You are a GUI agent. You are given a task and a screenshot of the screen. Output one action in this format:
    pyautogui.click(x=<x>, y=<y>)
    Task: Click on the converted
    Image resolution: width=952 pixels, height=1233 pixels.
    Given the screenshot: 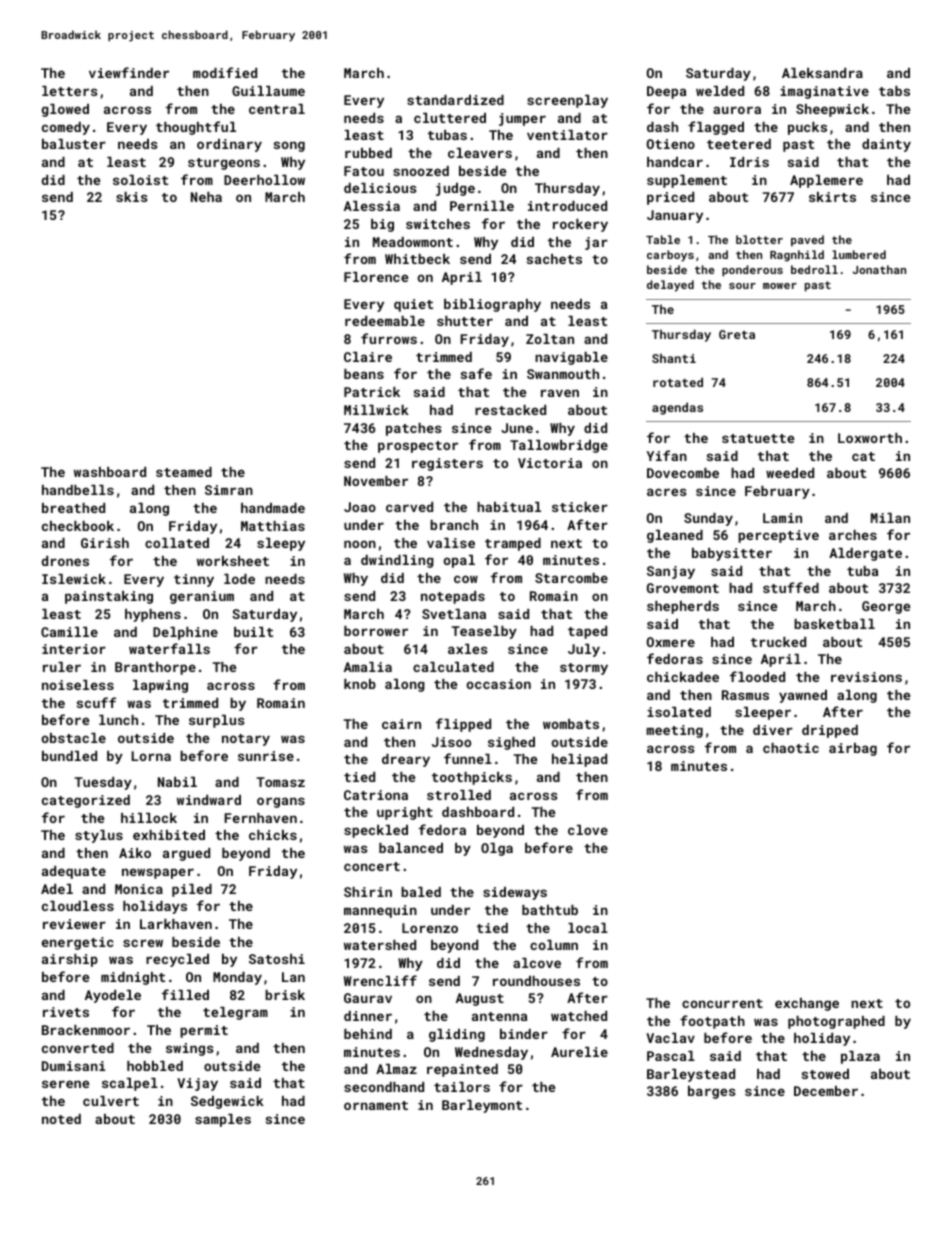 What is the action you would take?
    pyautogui.click(x=78, y=1048)
